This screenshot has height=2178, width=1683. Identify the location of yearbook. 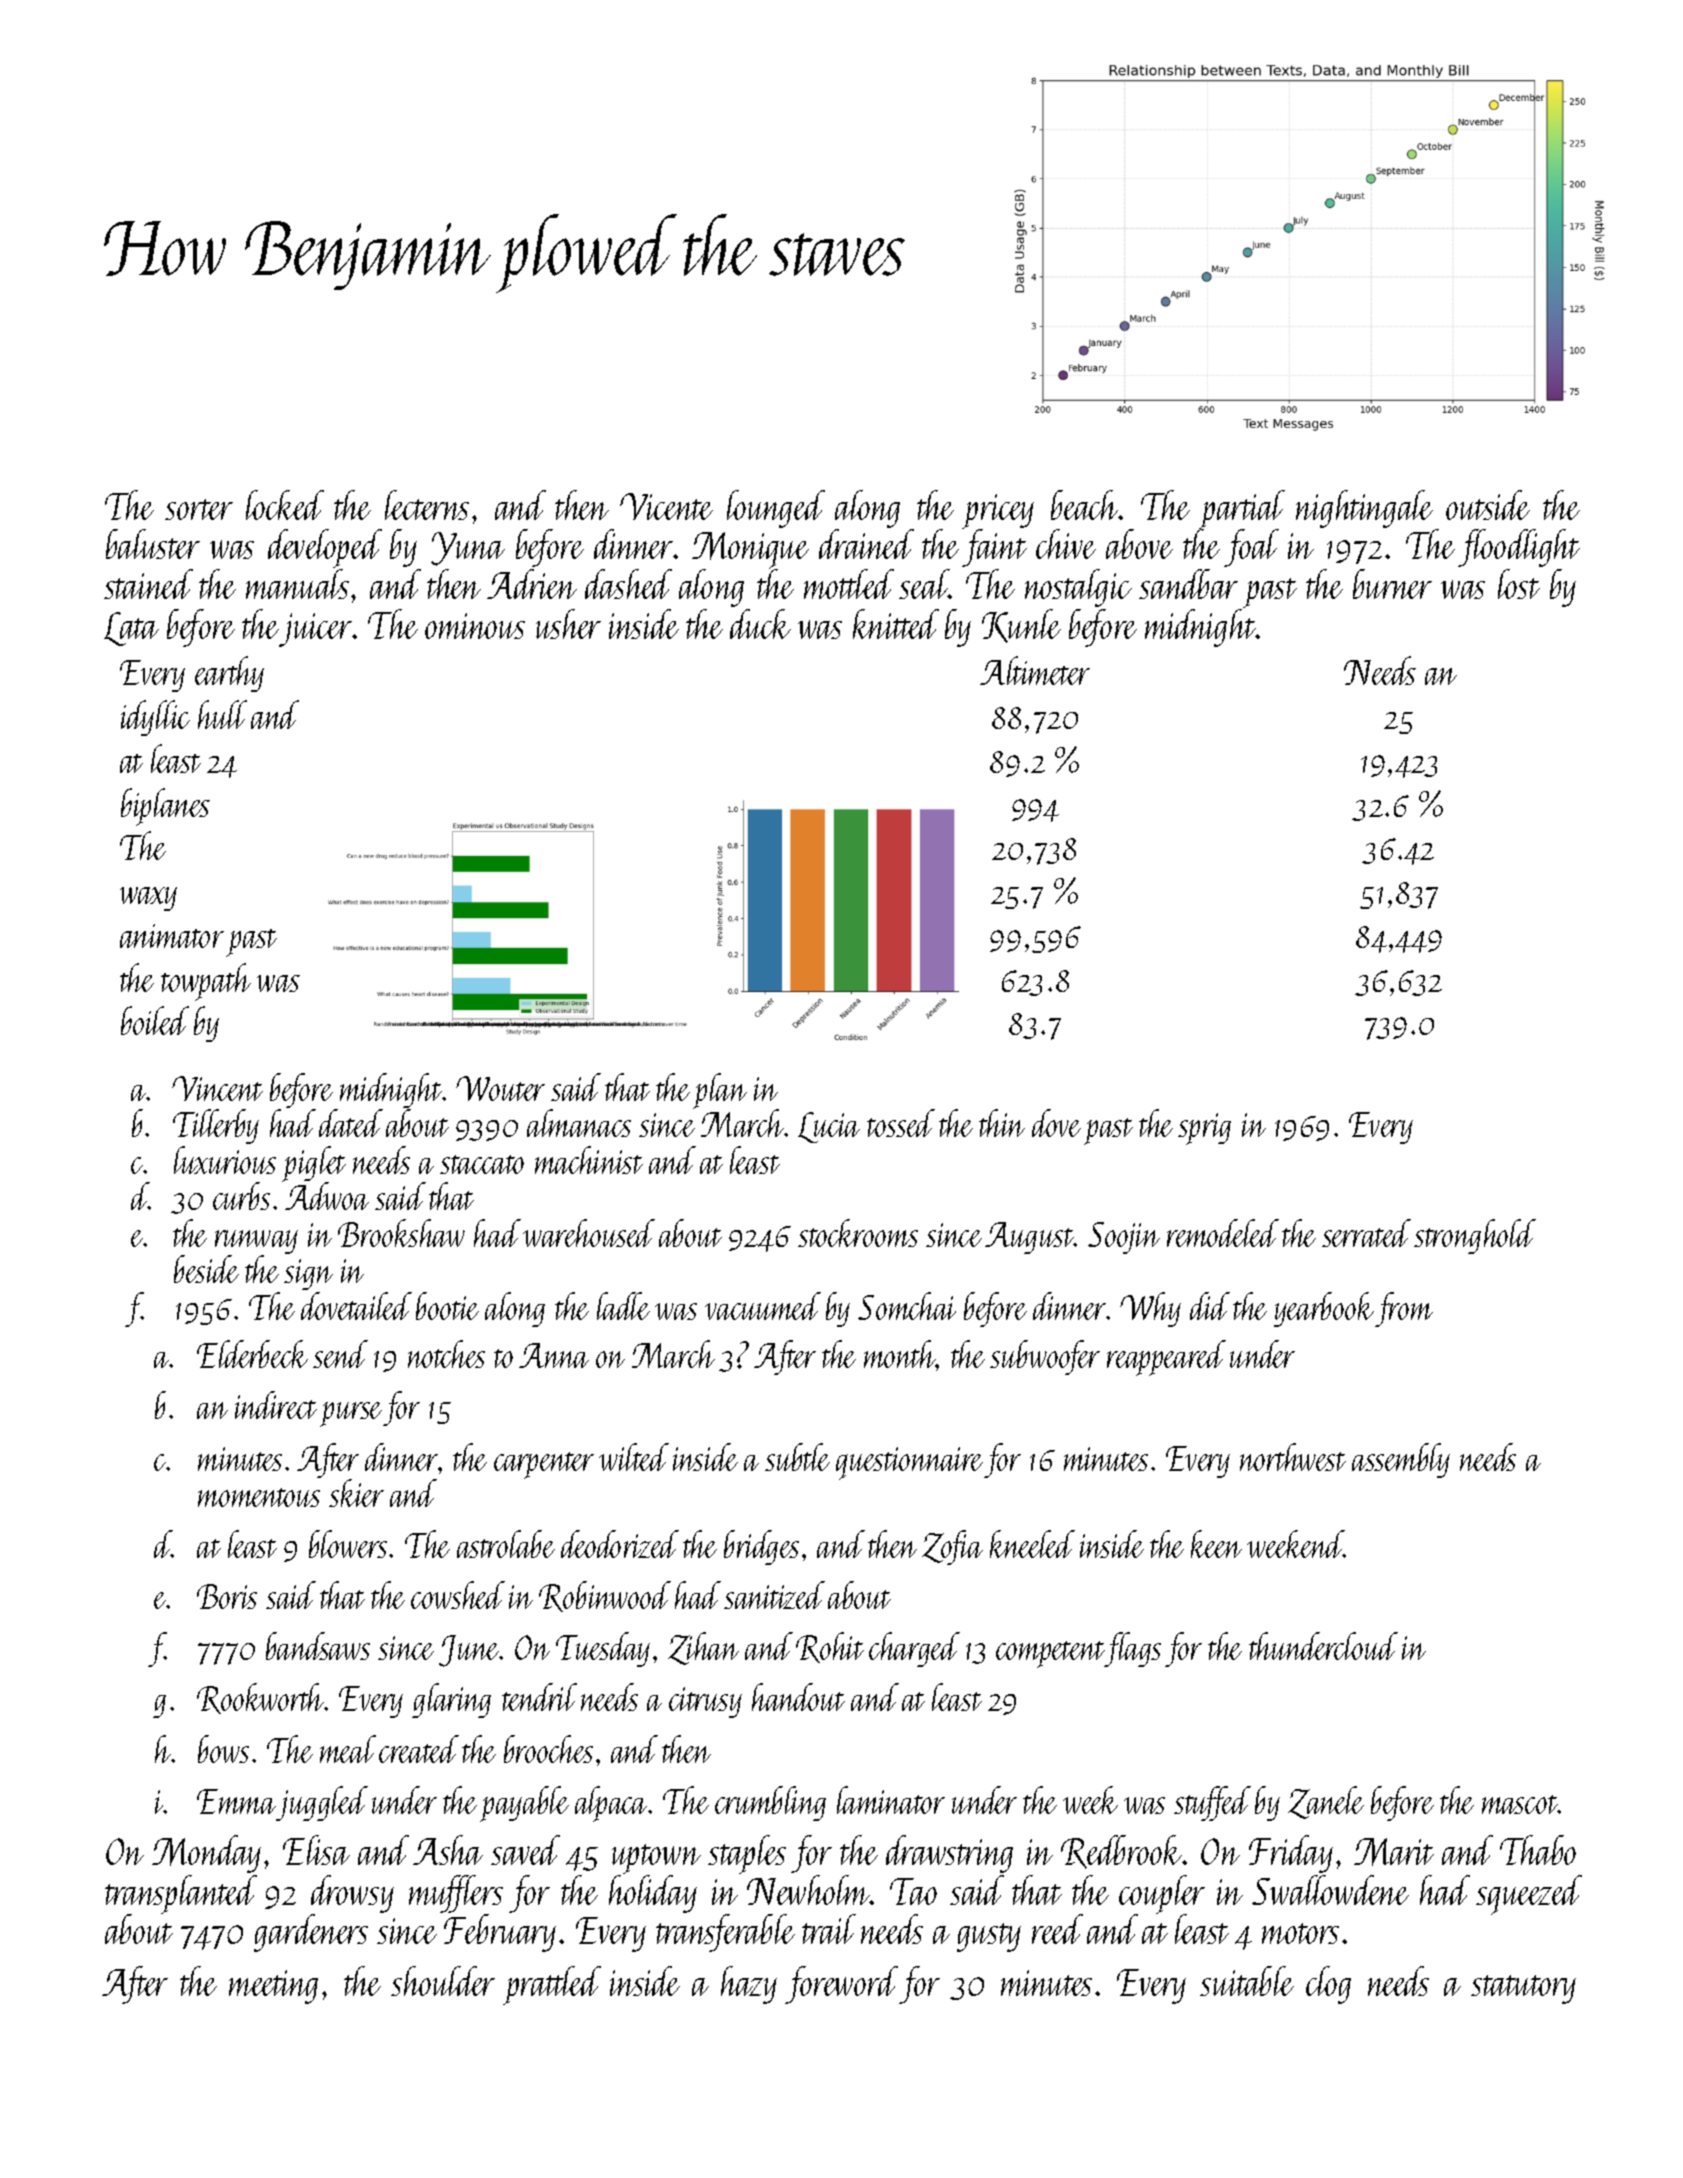
(1324, 1309).
